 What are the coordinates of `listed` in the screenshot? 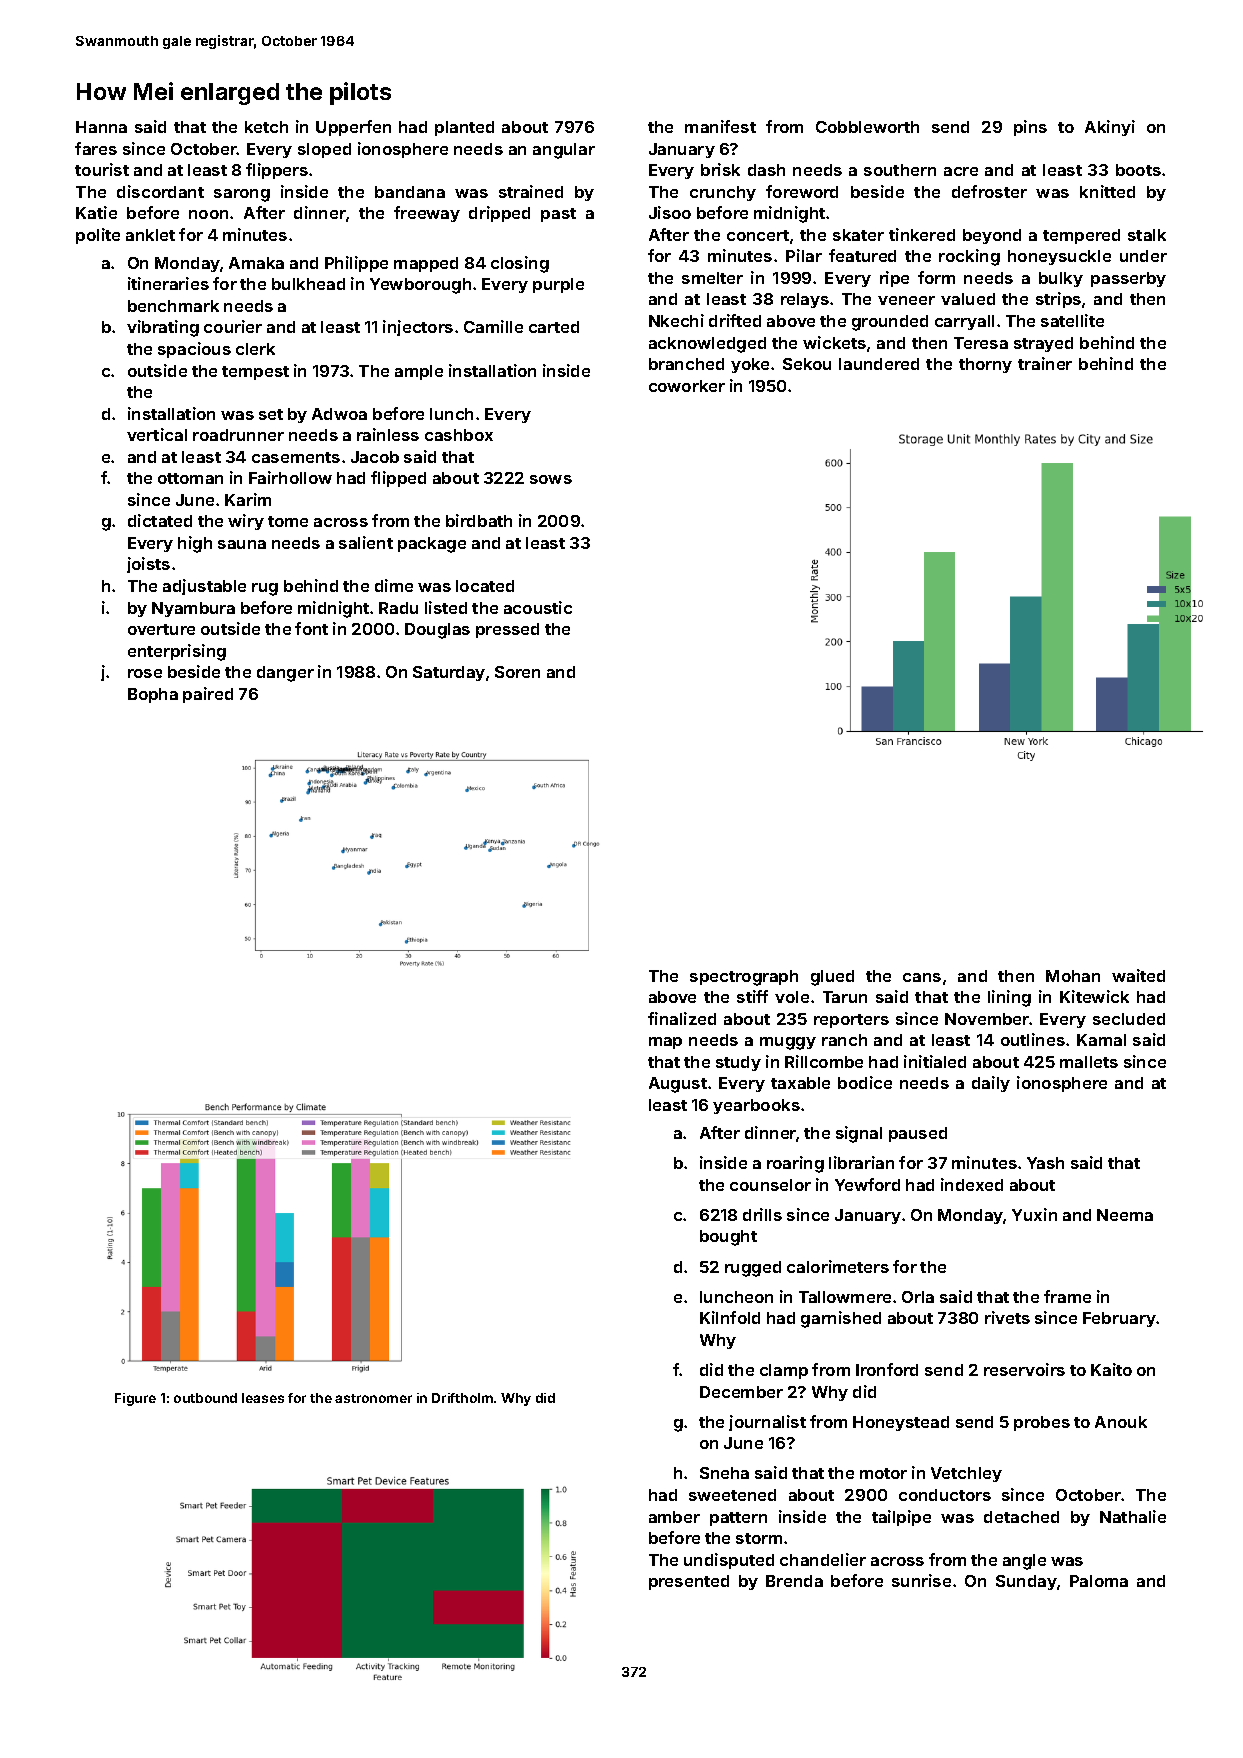 It's located at (446, 607).
